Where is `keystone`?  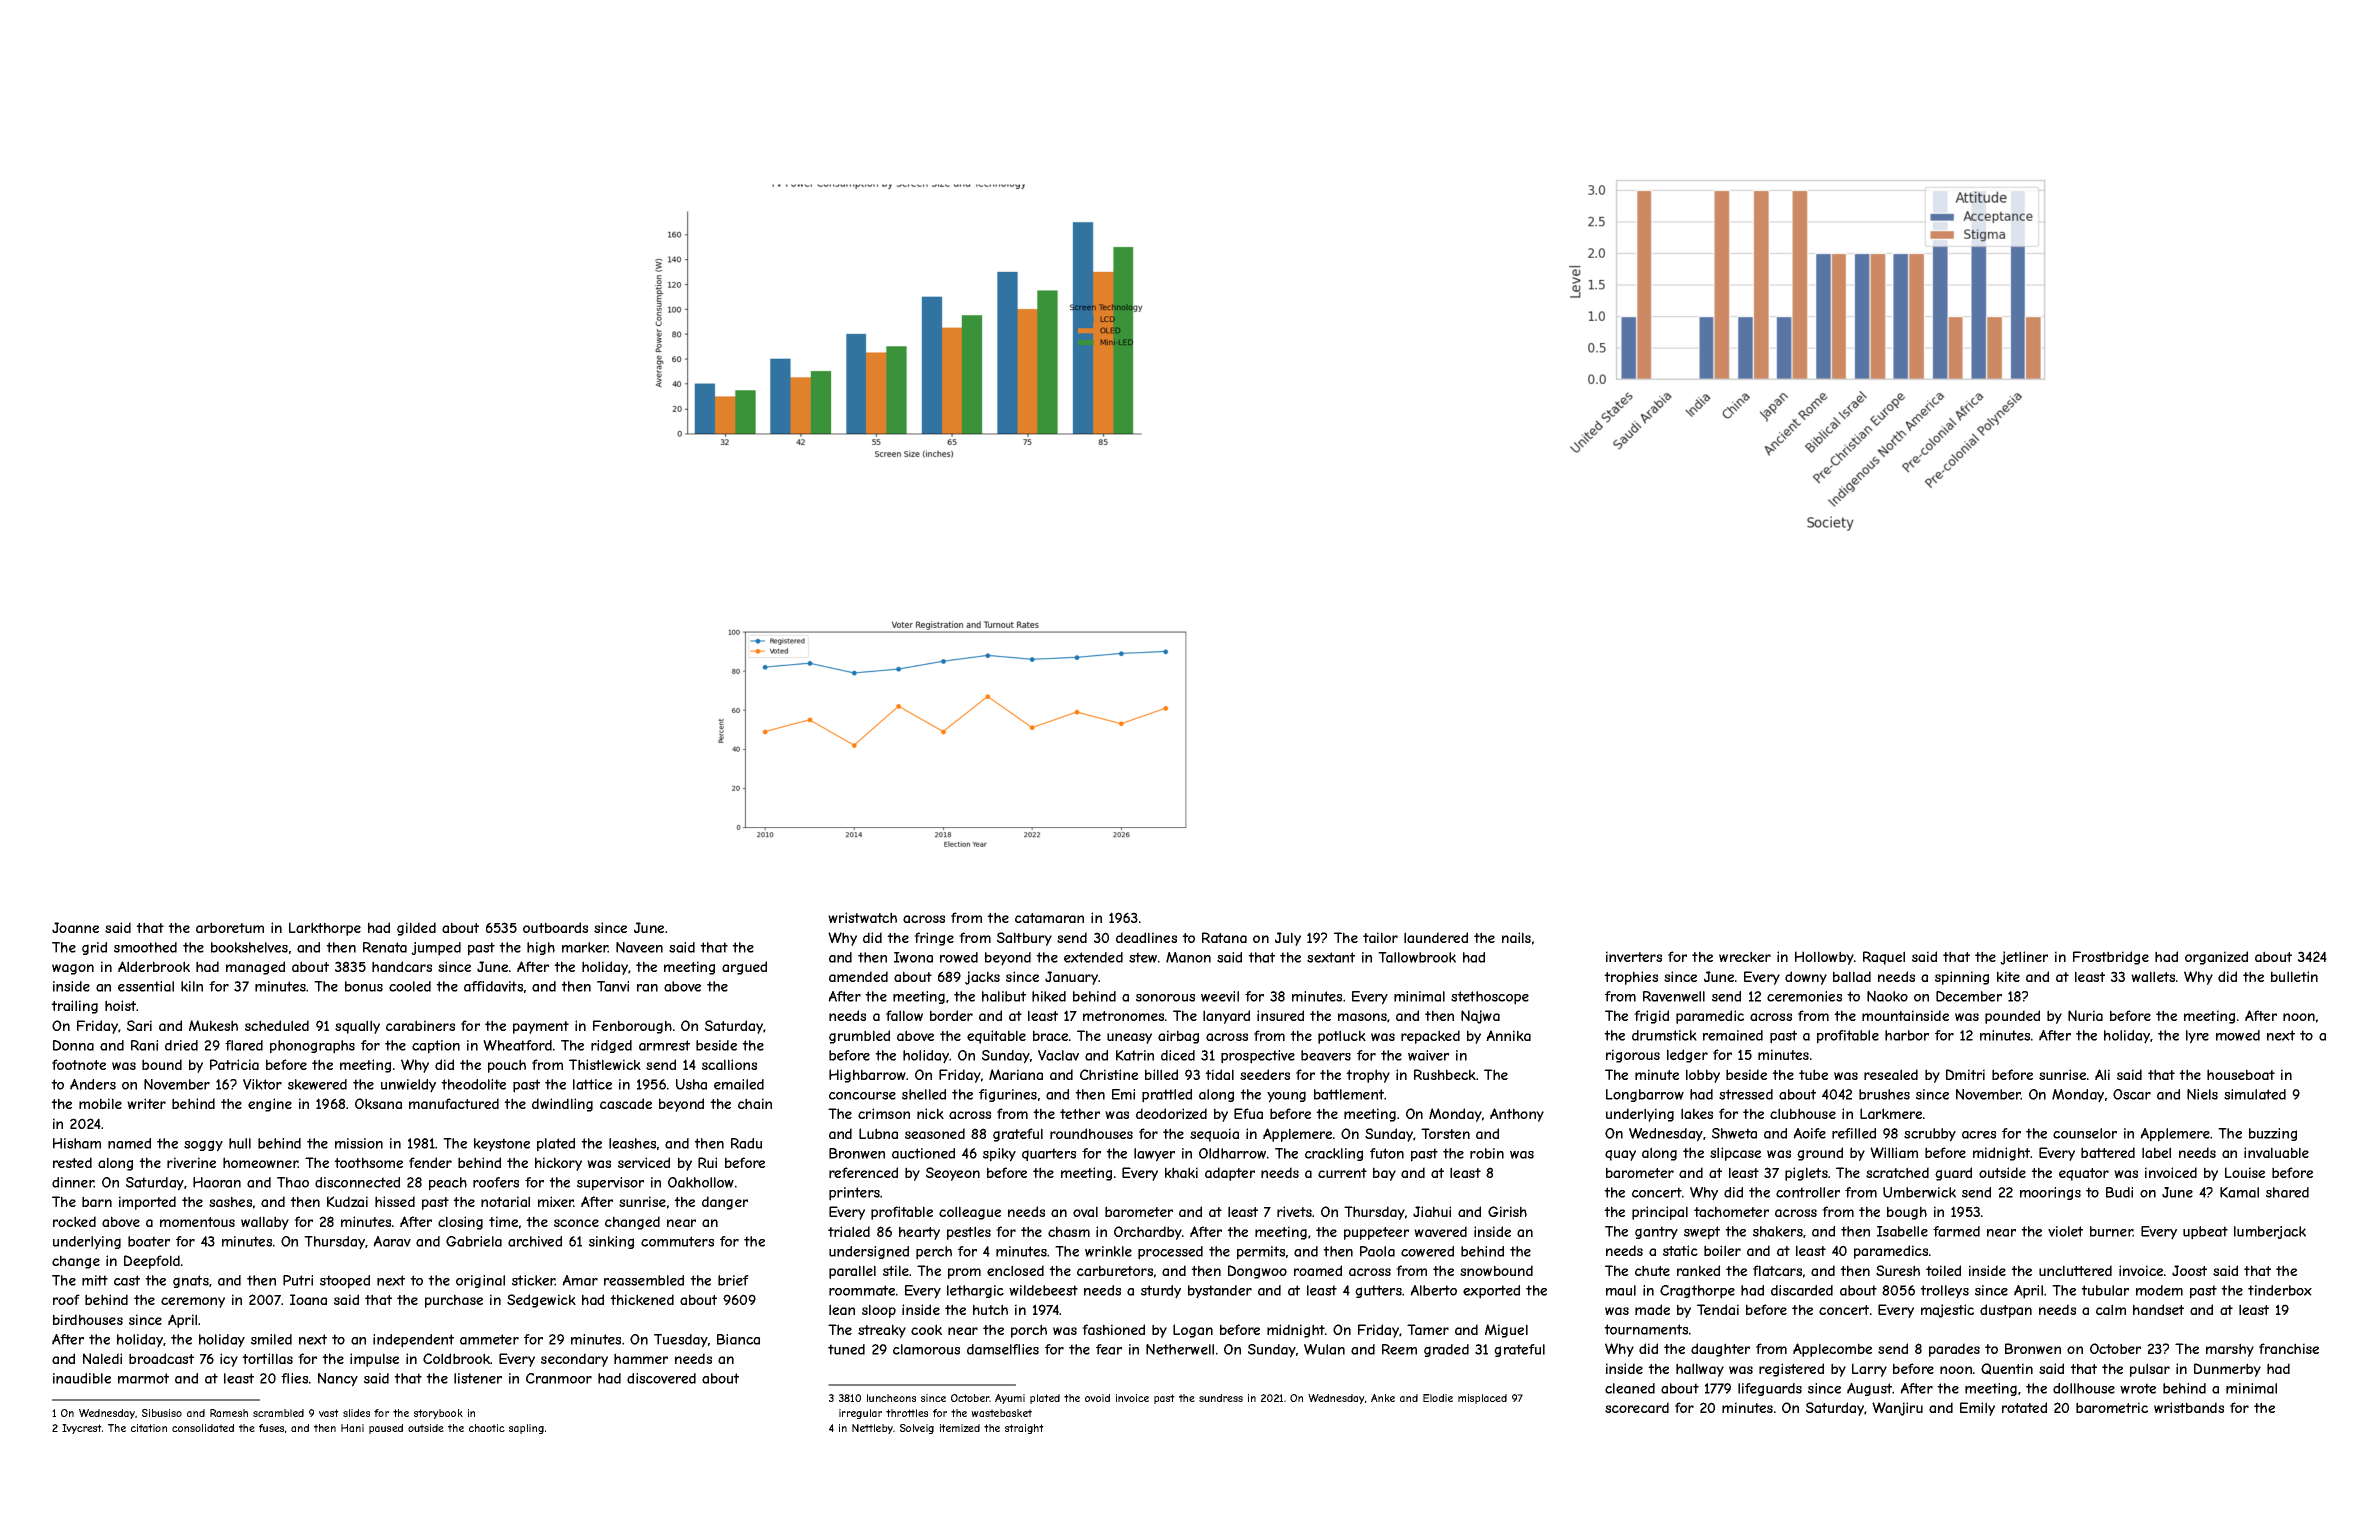 keystone is located at coordinates (502, 1145).
